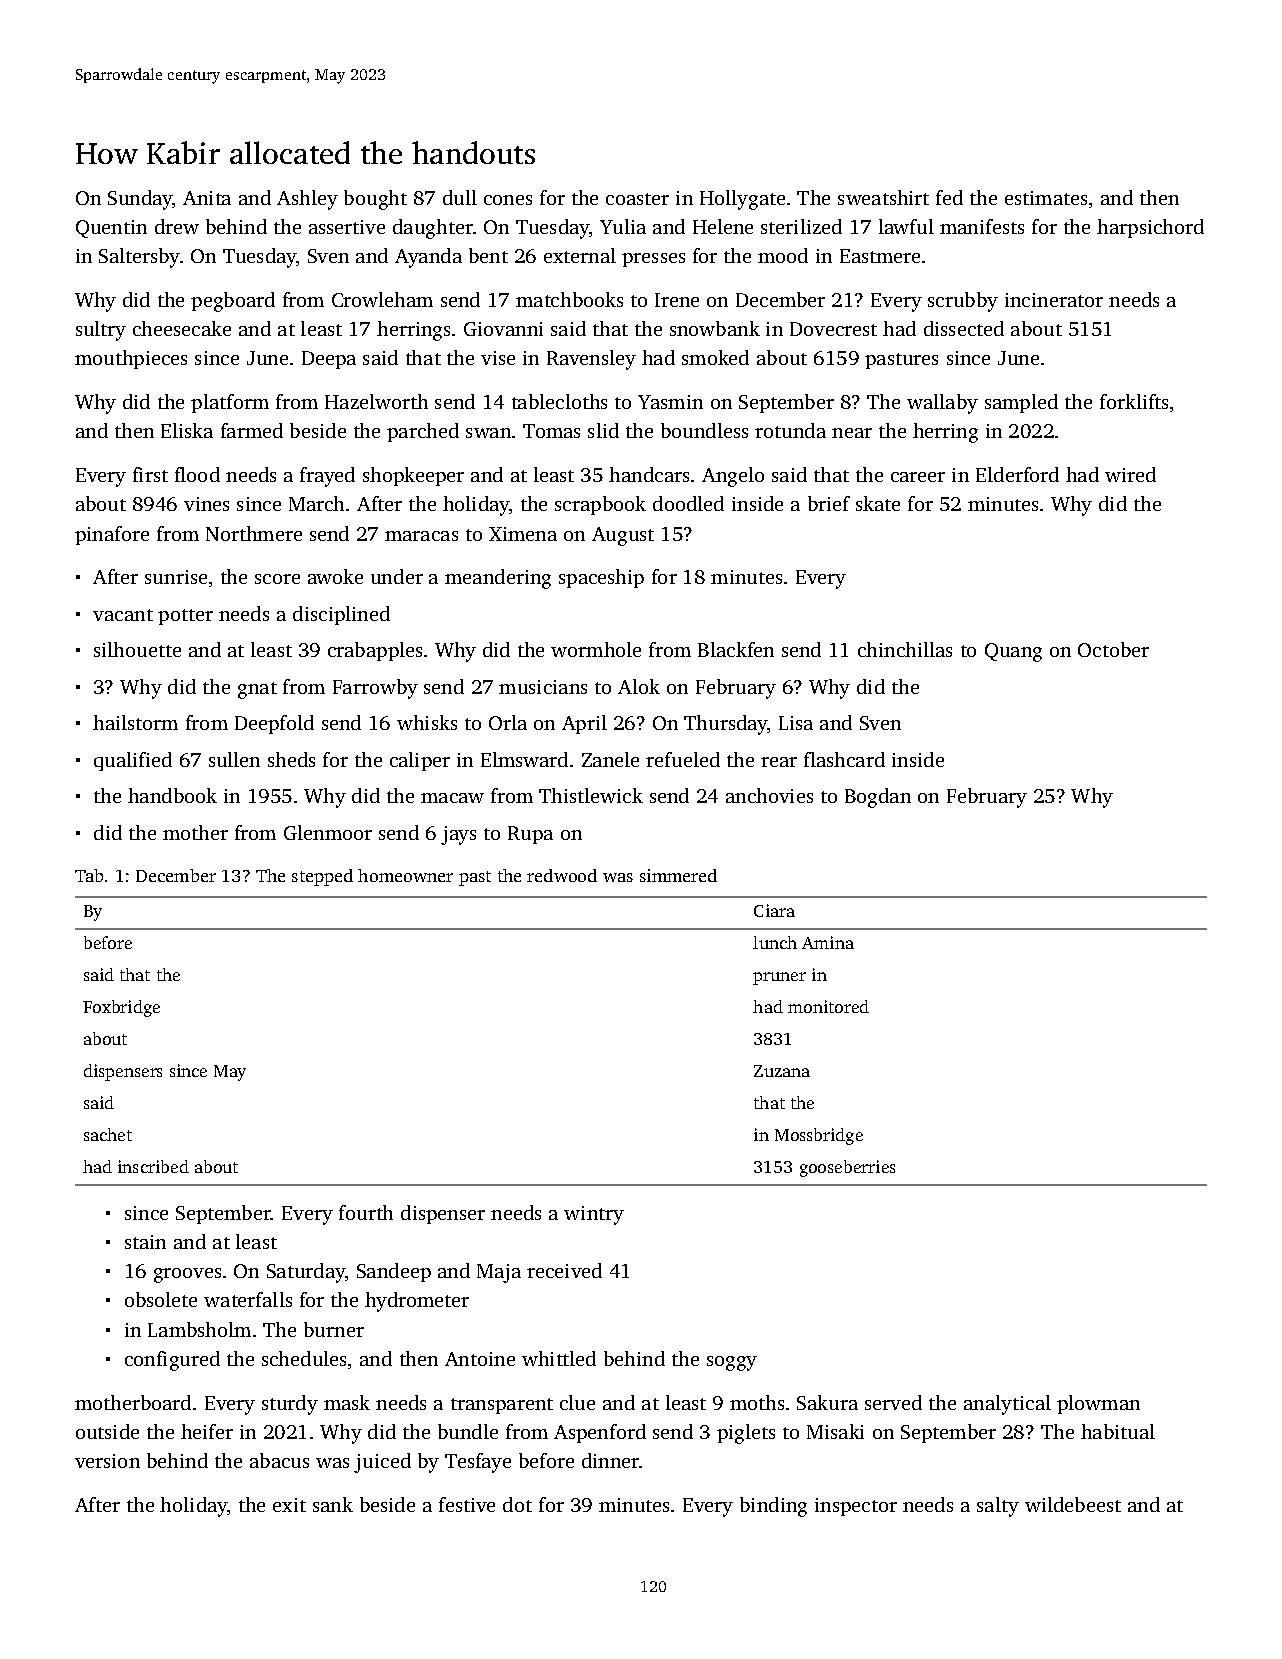 Image resolution: width=1282 pixels, height=1659 pixels. What do you see at coordinates (1073, 1504) in the document?
I see `wildebeest` at bounding box center [1073, 1504].
